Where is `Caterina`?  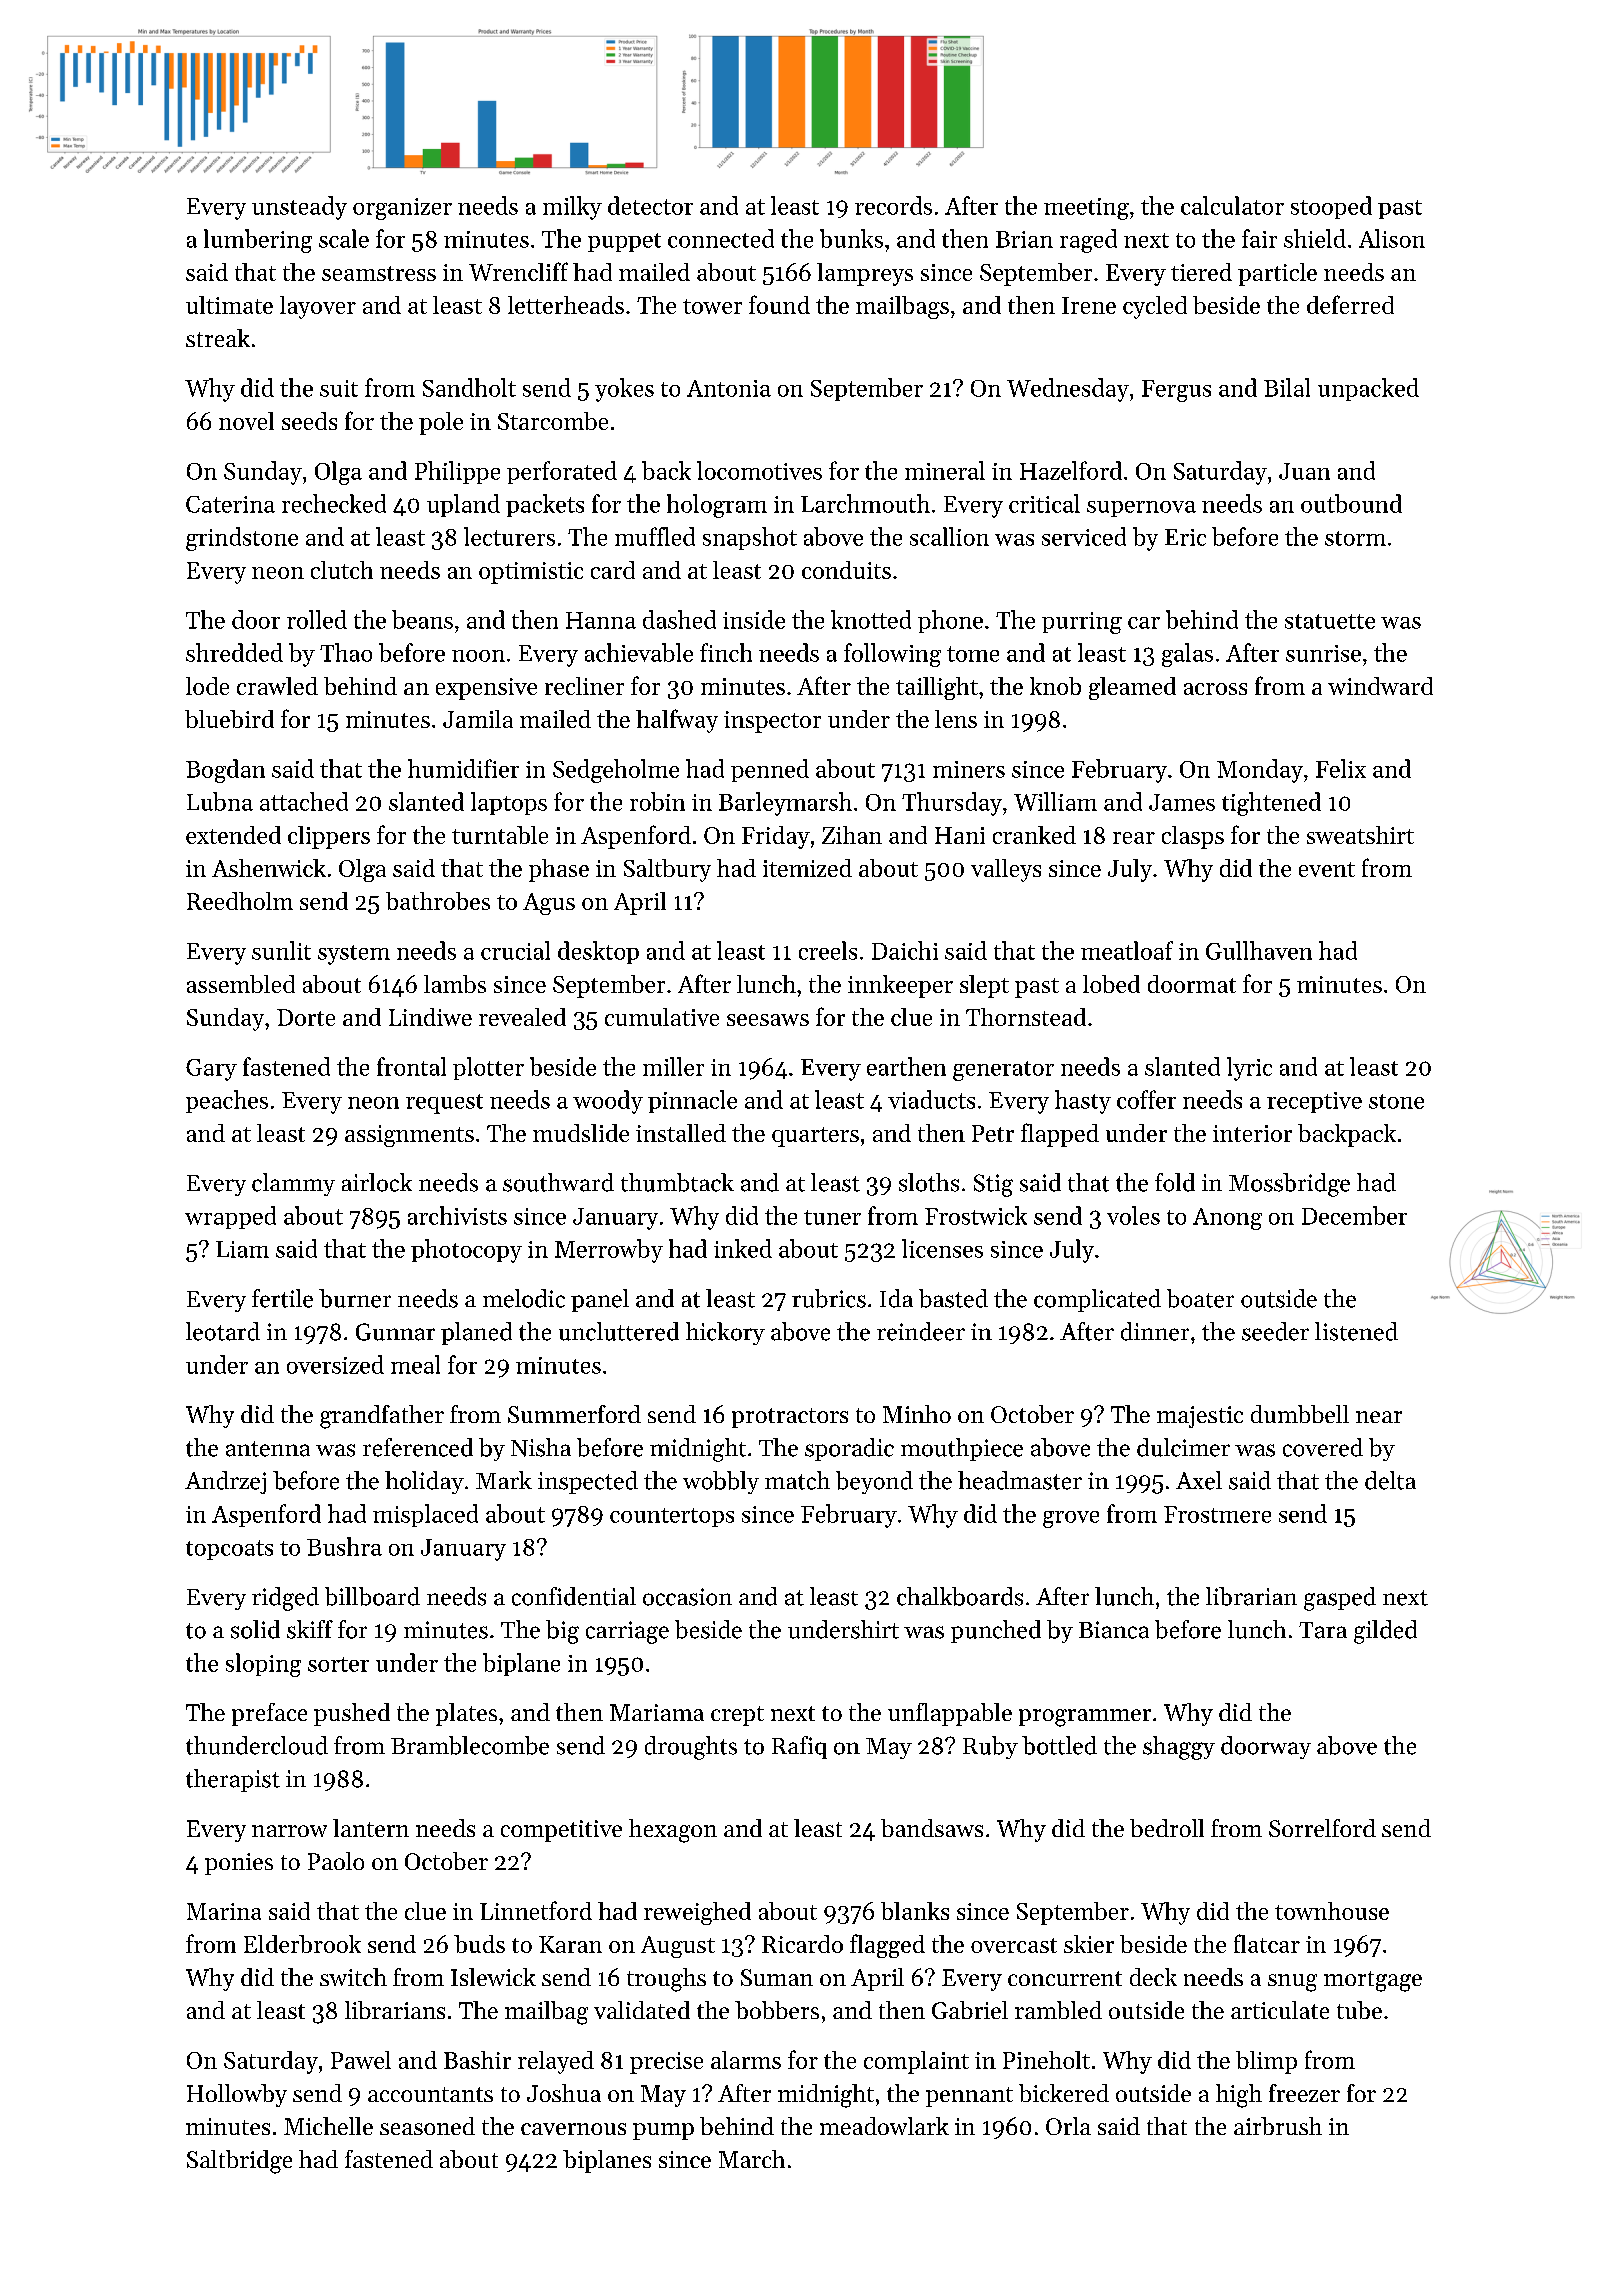
Caterina is located at coordinates (230, 504).
